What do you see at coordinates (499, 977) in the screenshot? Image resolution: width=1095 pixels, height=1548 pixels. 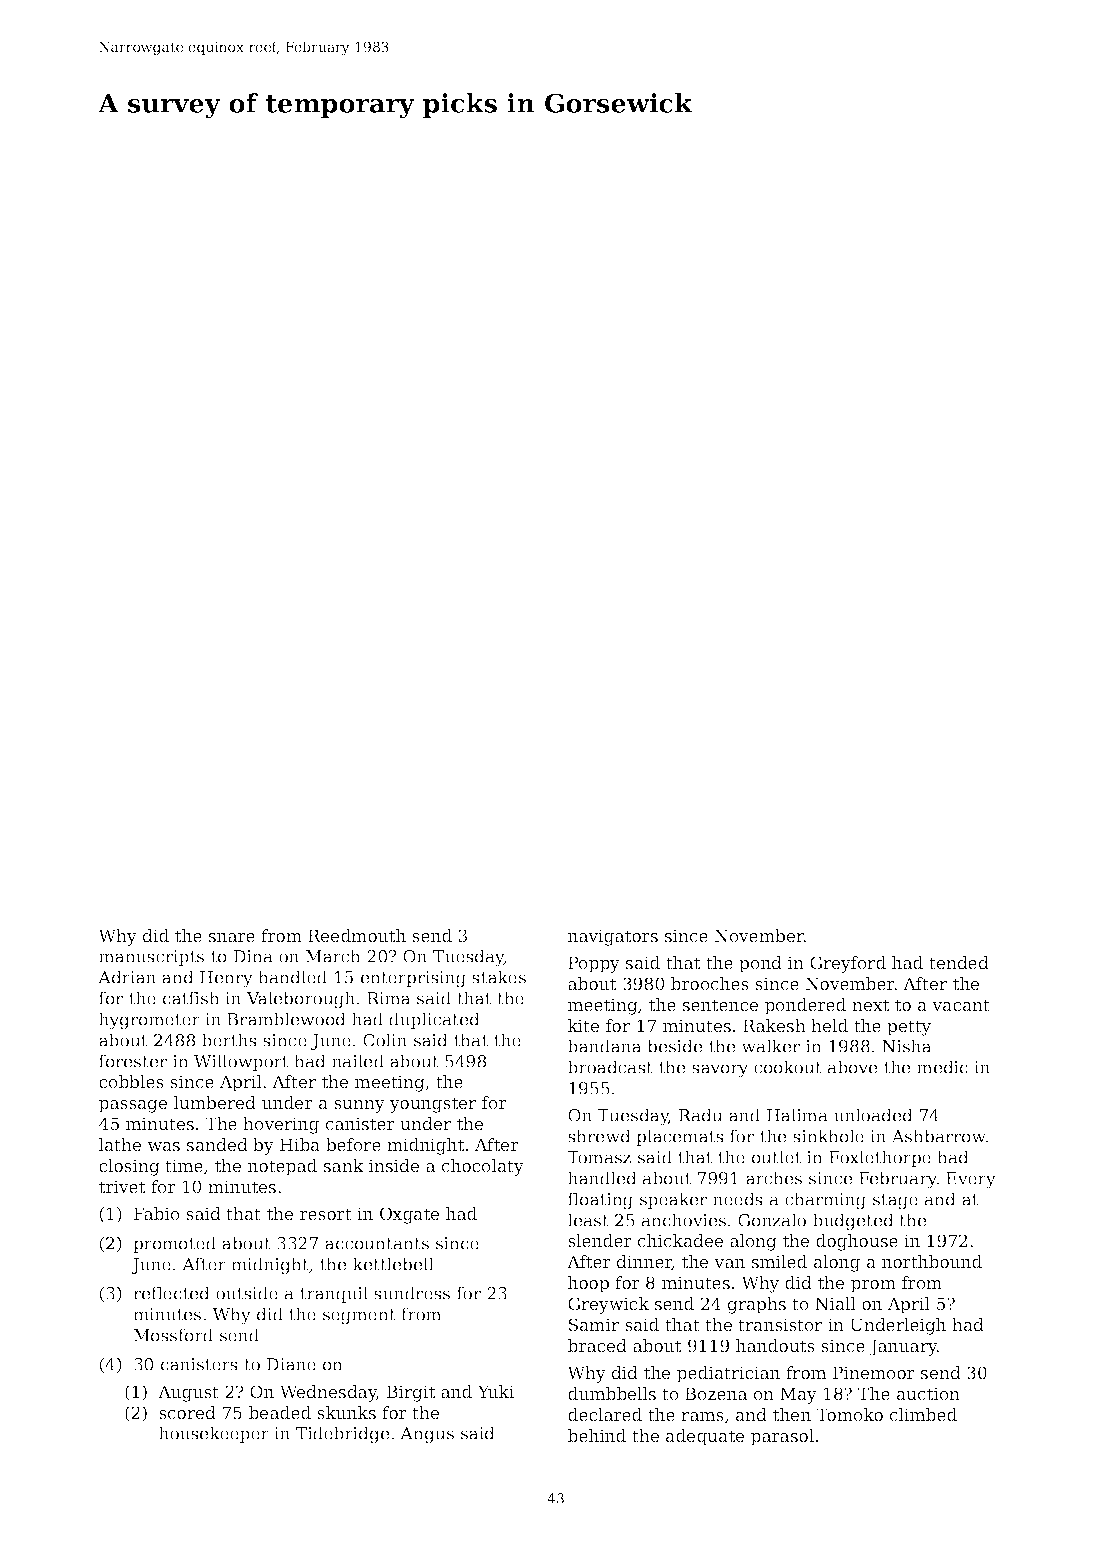 I see `stakes` at bounding box center [499, 977].
